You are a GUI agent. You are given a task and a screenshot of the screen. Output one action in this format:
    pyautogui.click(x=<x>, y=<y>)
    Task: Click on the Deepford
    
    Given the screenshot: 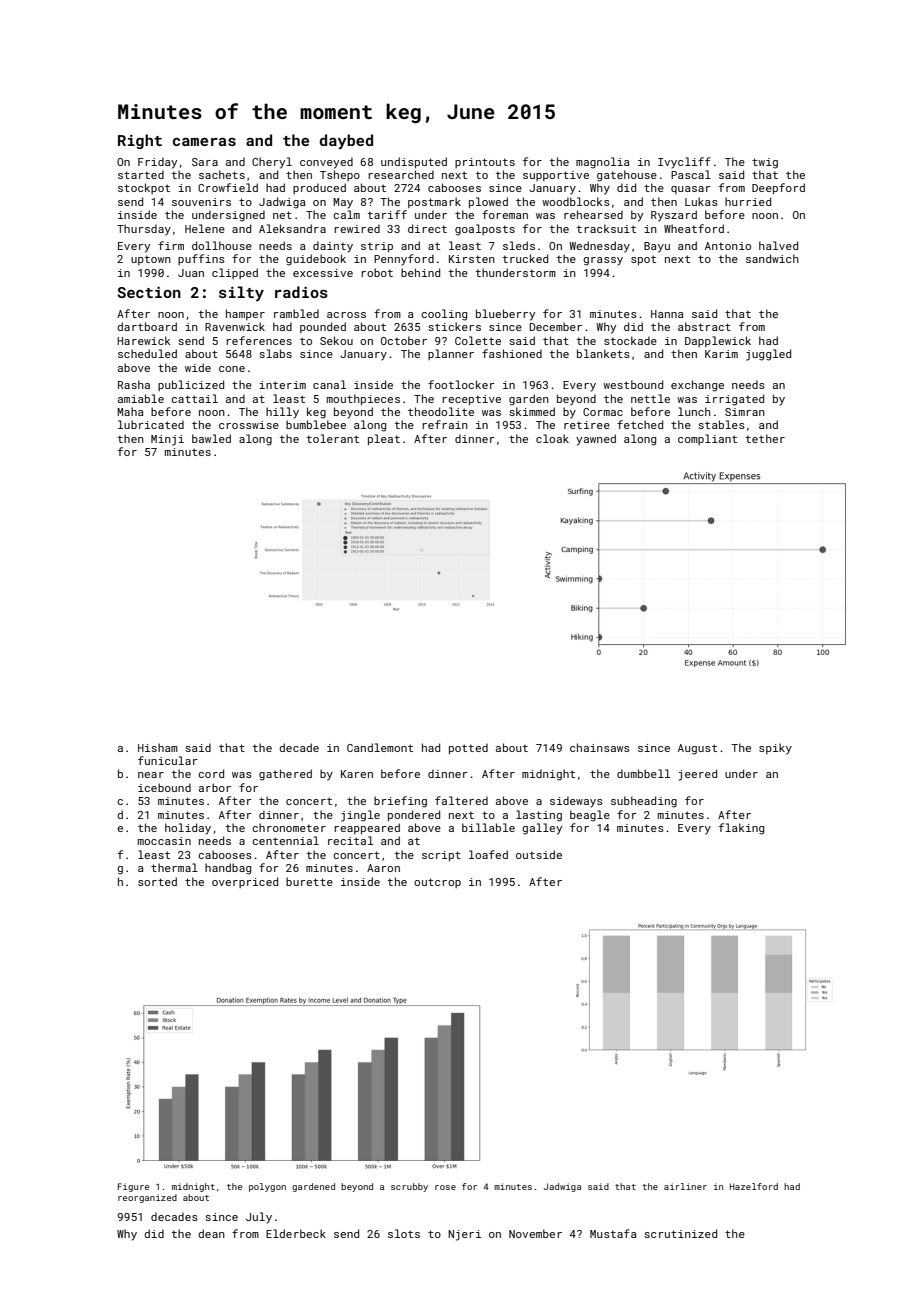 What is the action you would take?
    pyautogui.click(x=778, y=188)
